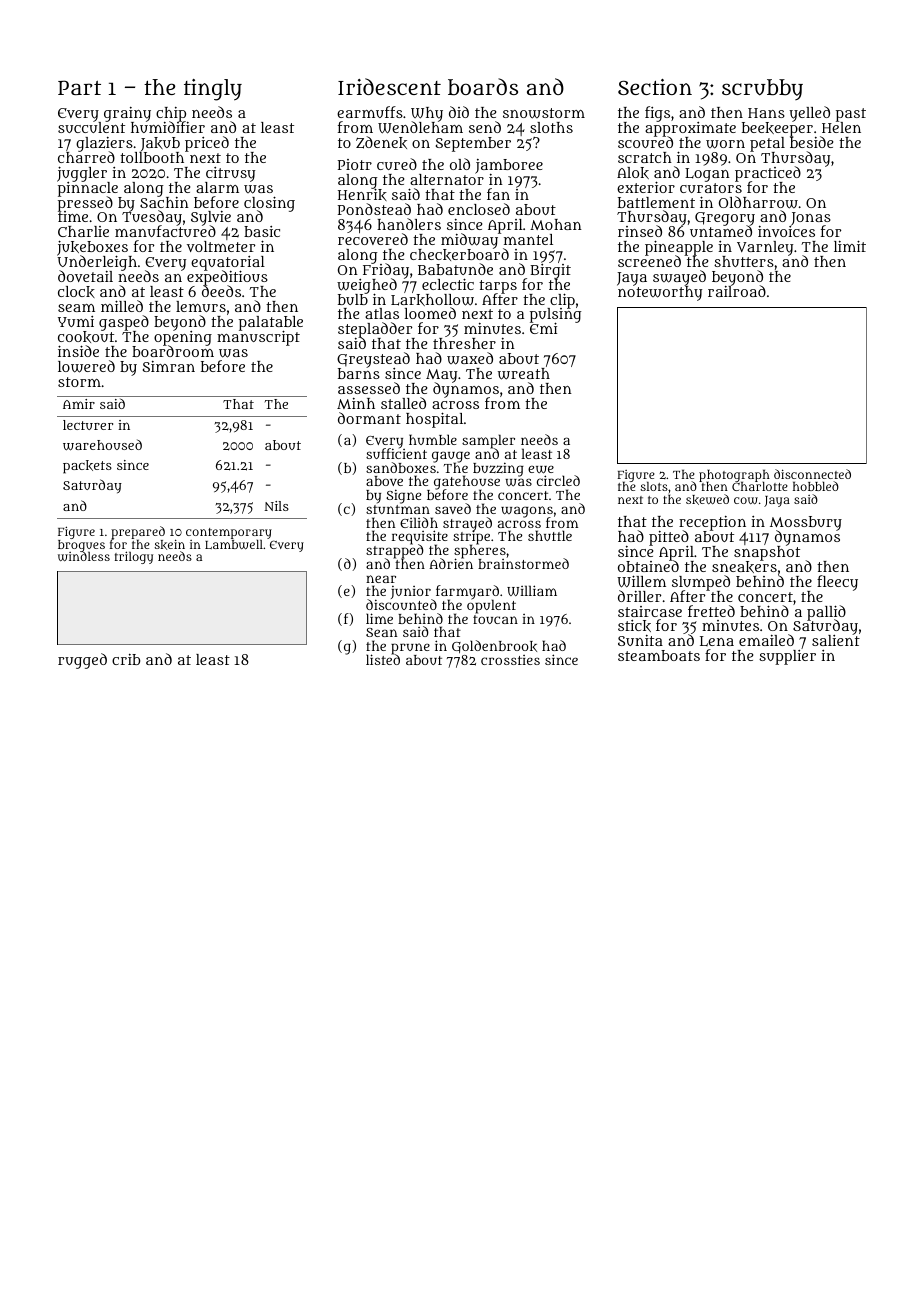 The height and width of the page is (1308, 924). What do you see at coordinates (373, 360) in the page?
I see `Greystead` at bounding box center [373, 360].
